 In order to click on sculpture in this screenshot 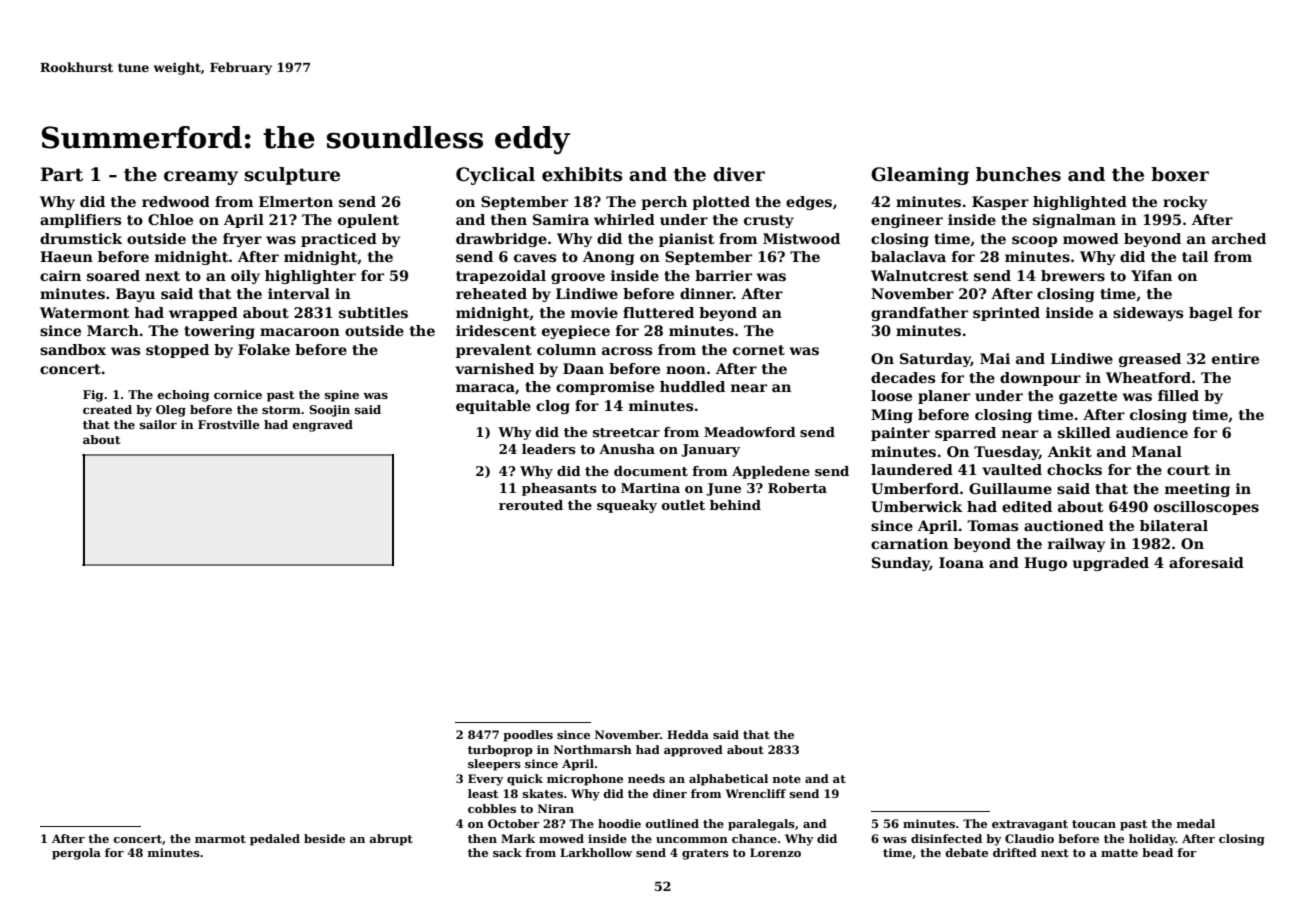, I will do `click(292, 176)`.
